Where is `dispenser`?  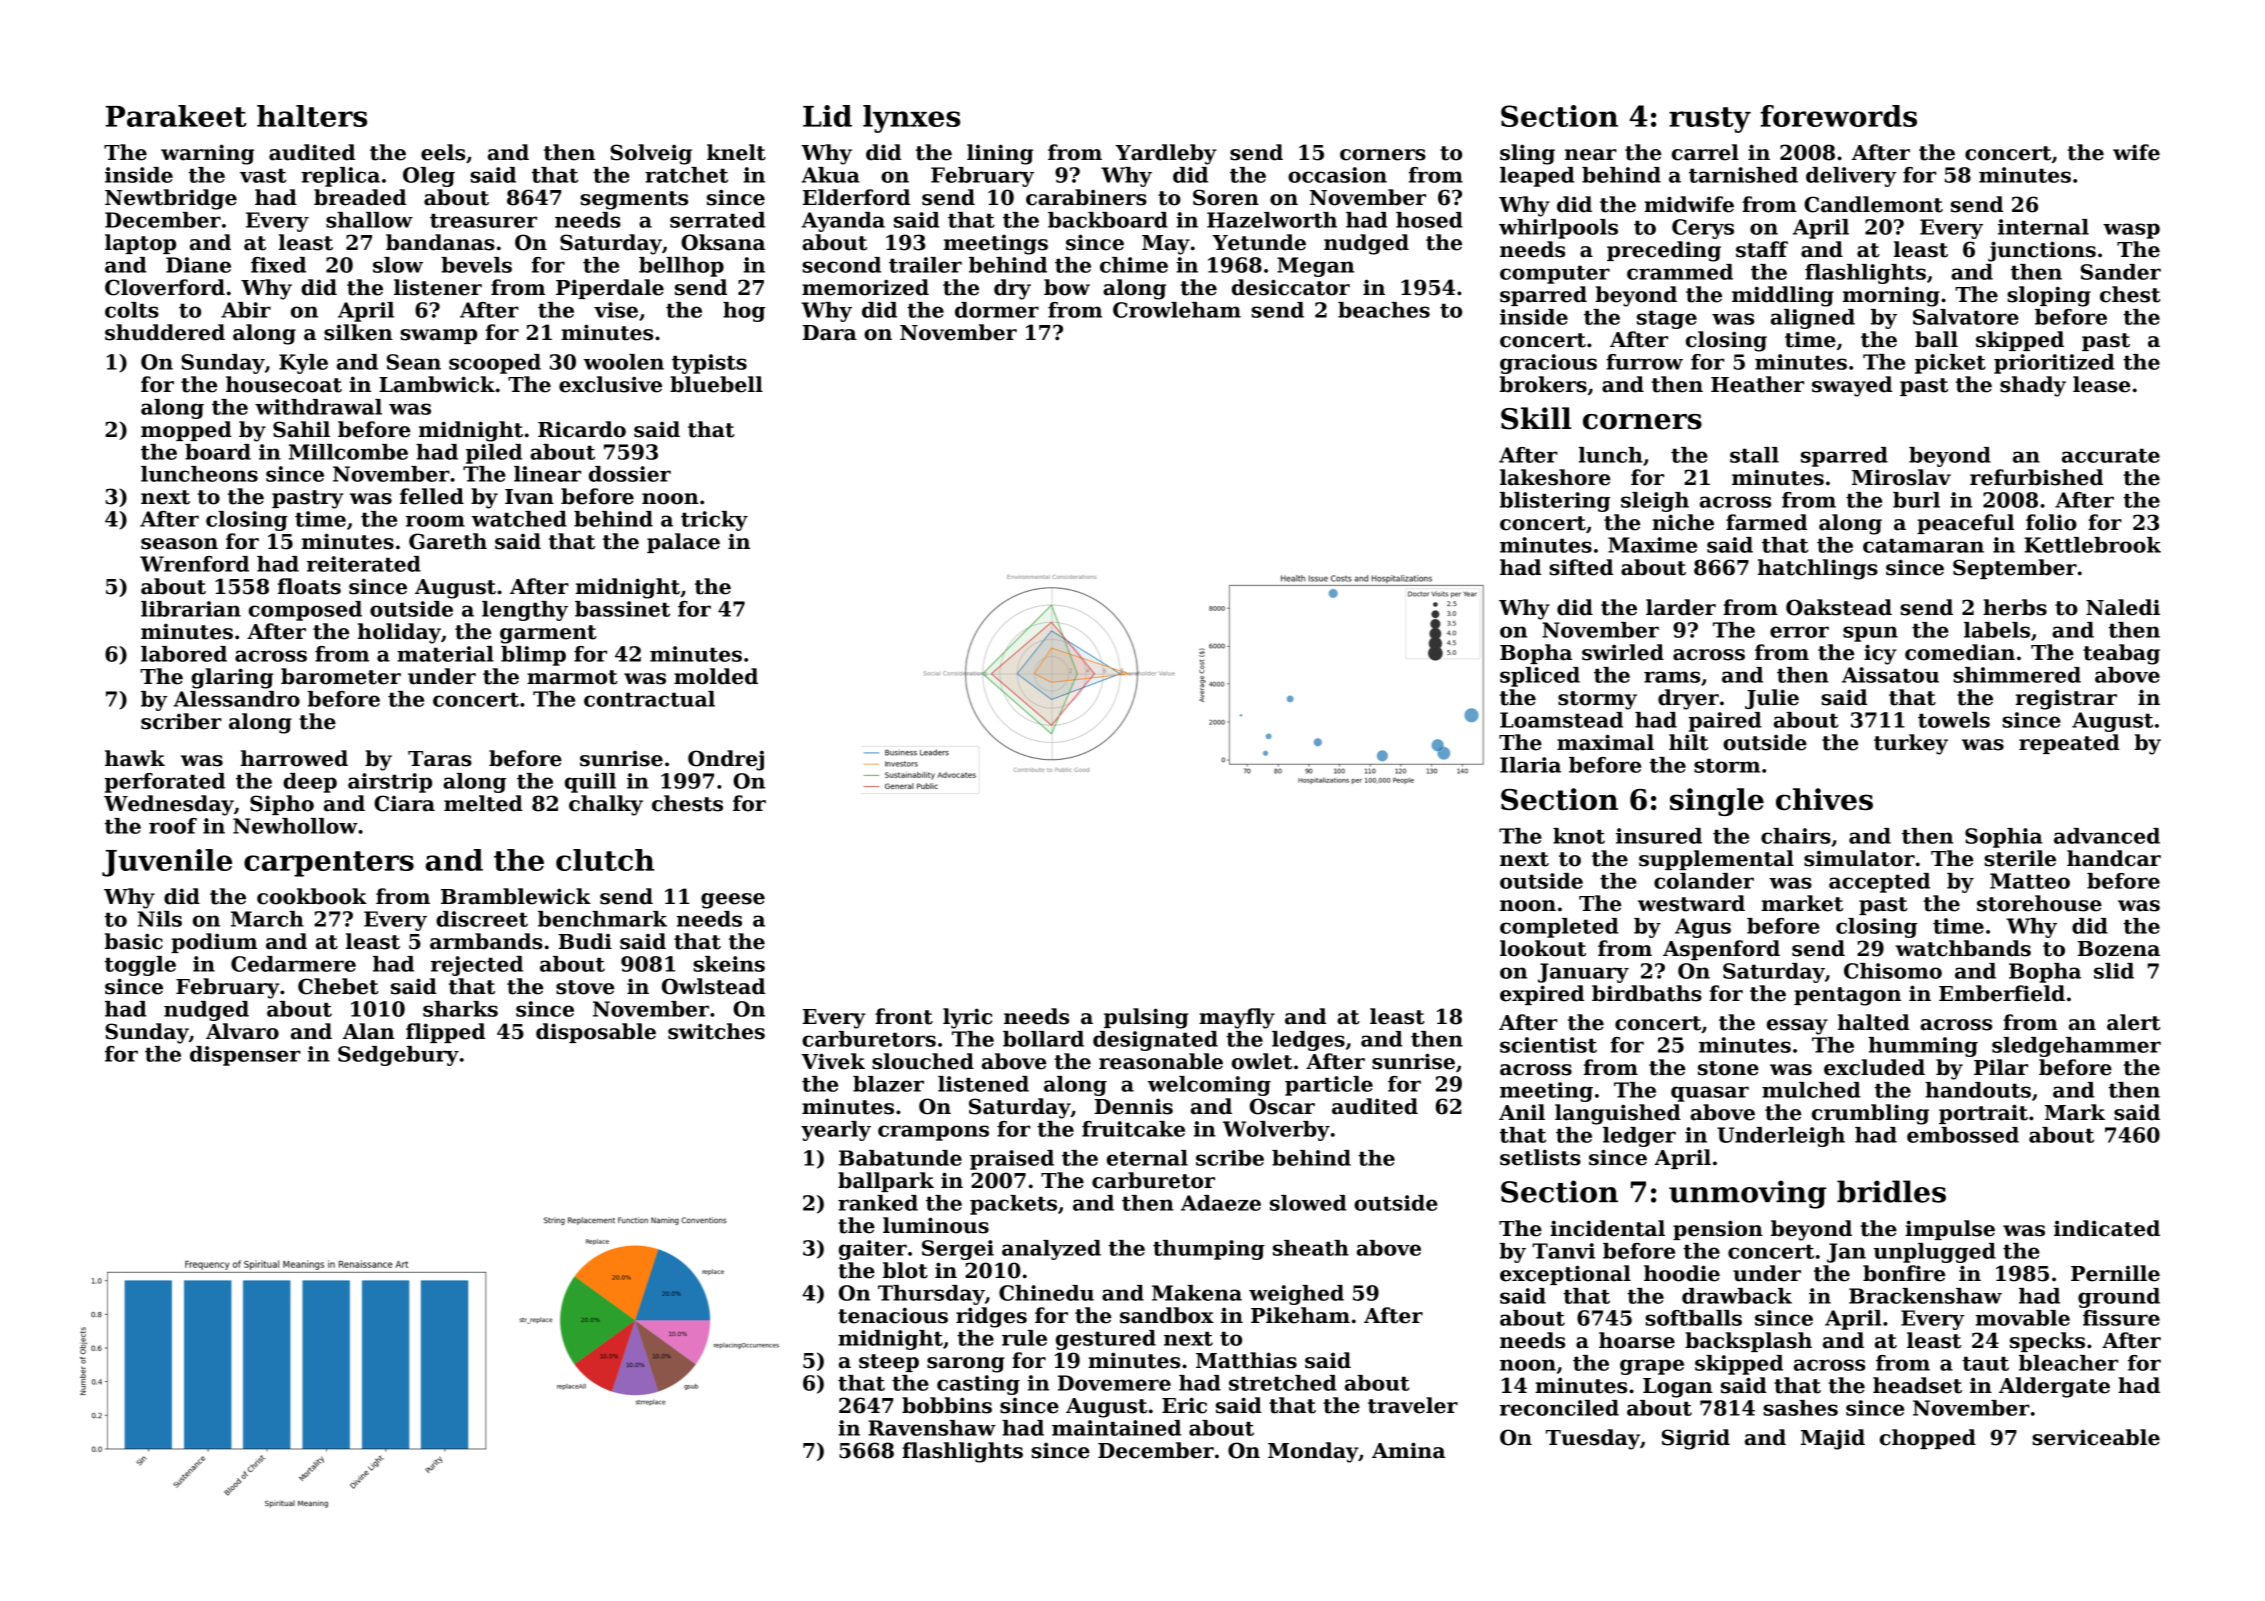 dispenser is located at coordinates (245, 1056).
